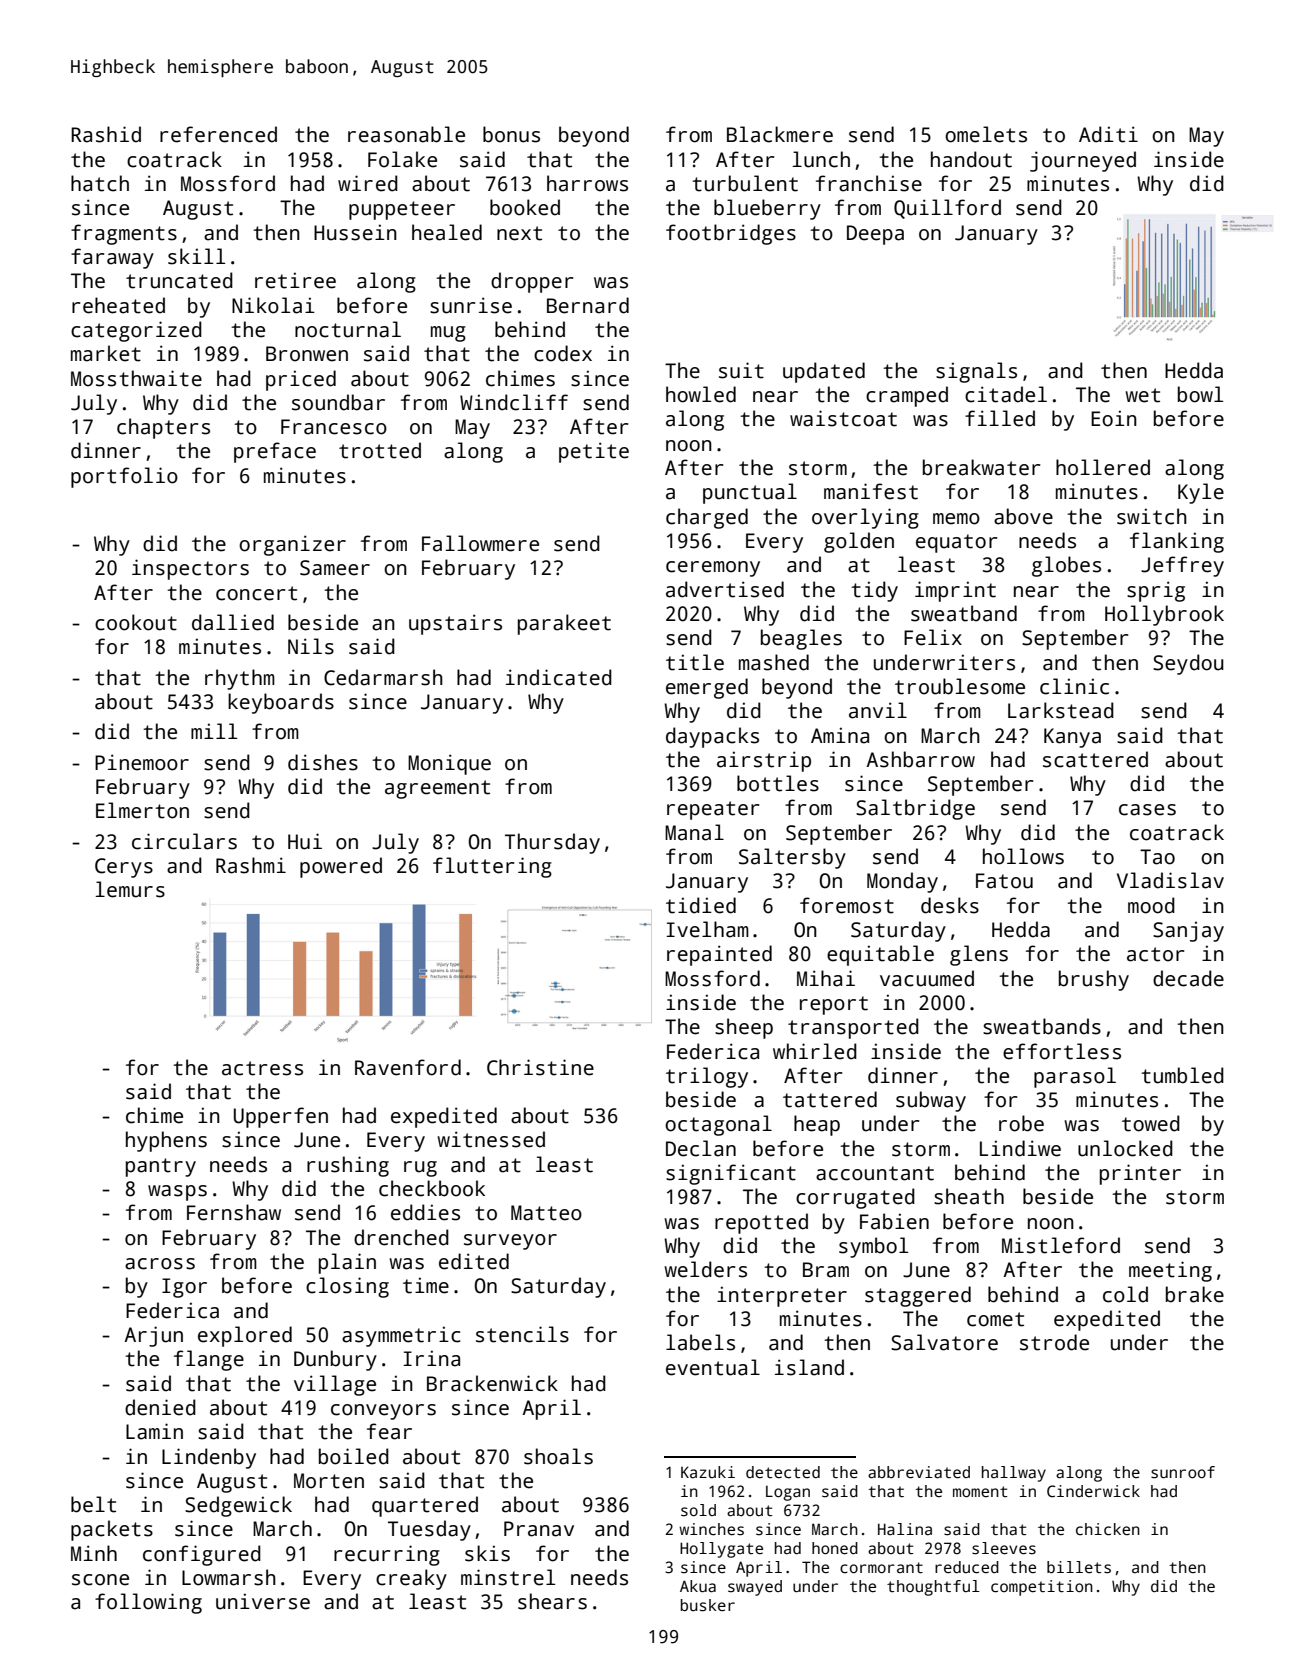 This screenshot has width=1295, height=1675. Describe the element at coordinates (933, 1588) in the screenshot. I see `thoughtful` at that location.
